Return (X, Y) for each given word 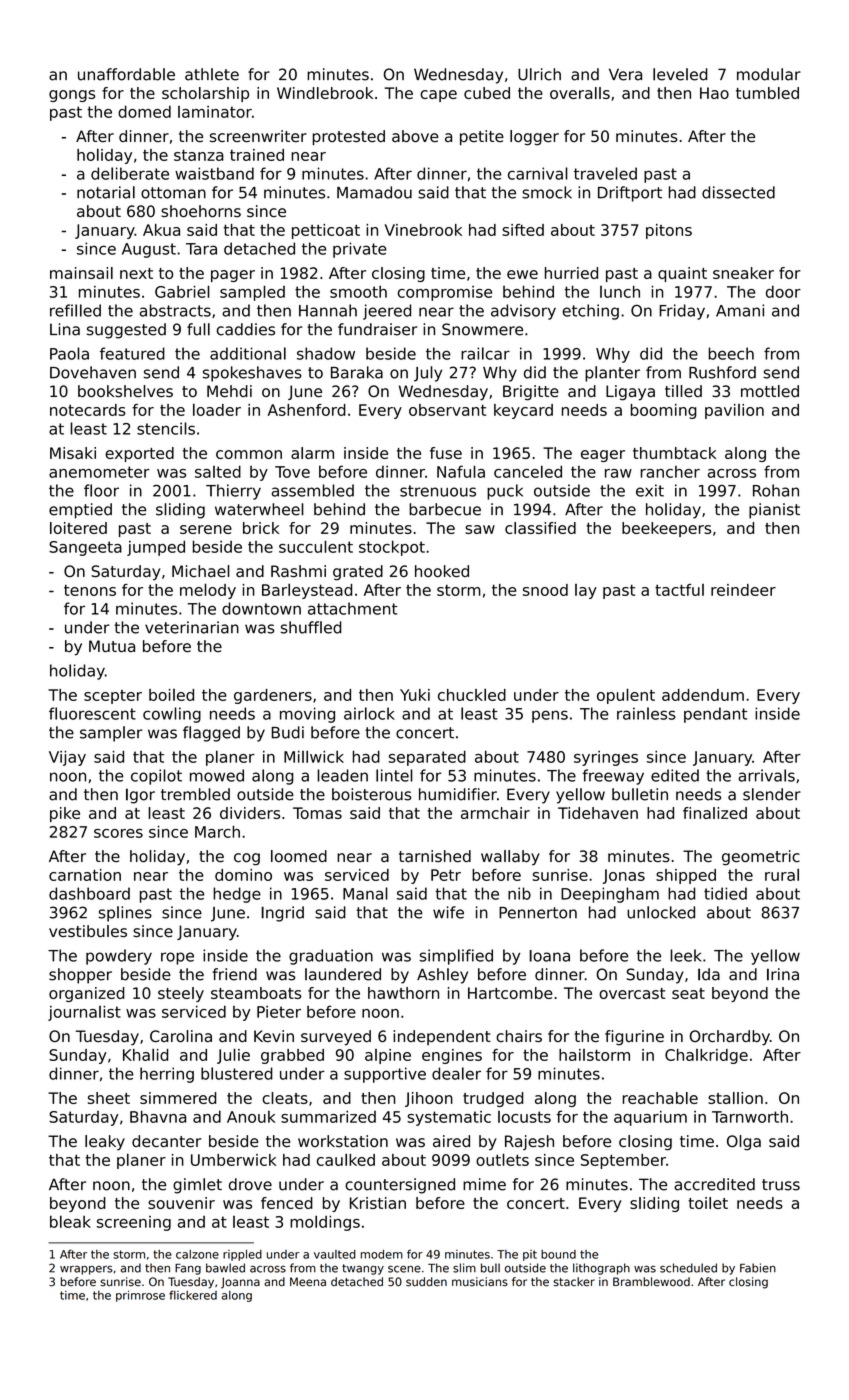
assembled (313, 490)
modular (769, 74)
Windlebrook (325, 93)
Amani (740, 310)
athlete (212, 74)
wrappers (86, 1270)
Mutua (112, 646)
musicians (480, 1282)
